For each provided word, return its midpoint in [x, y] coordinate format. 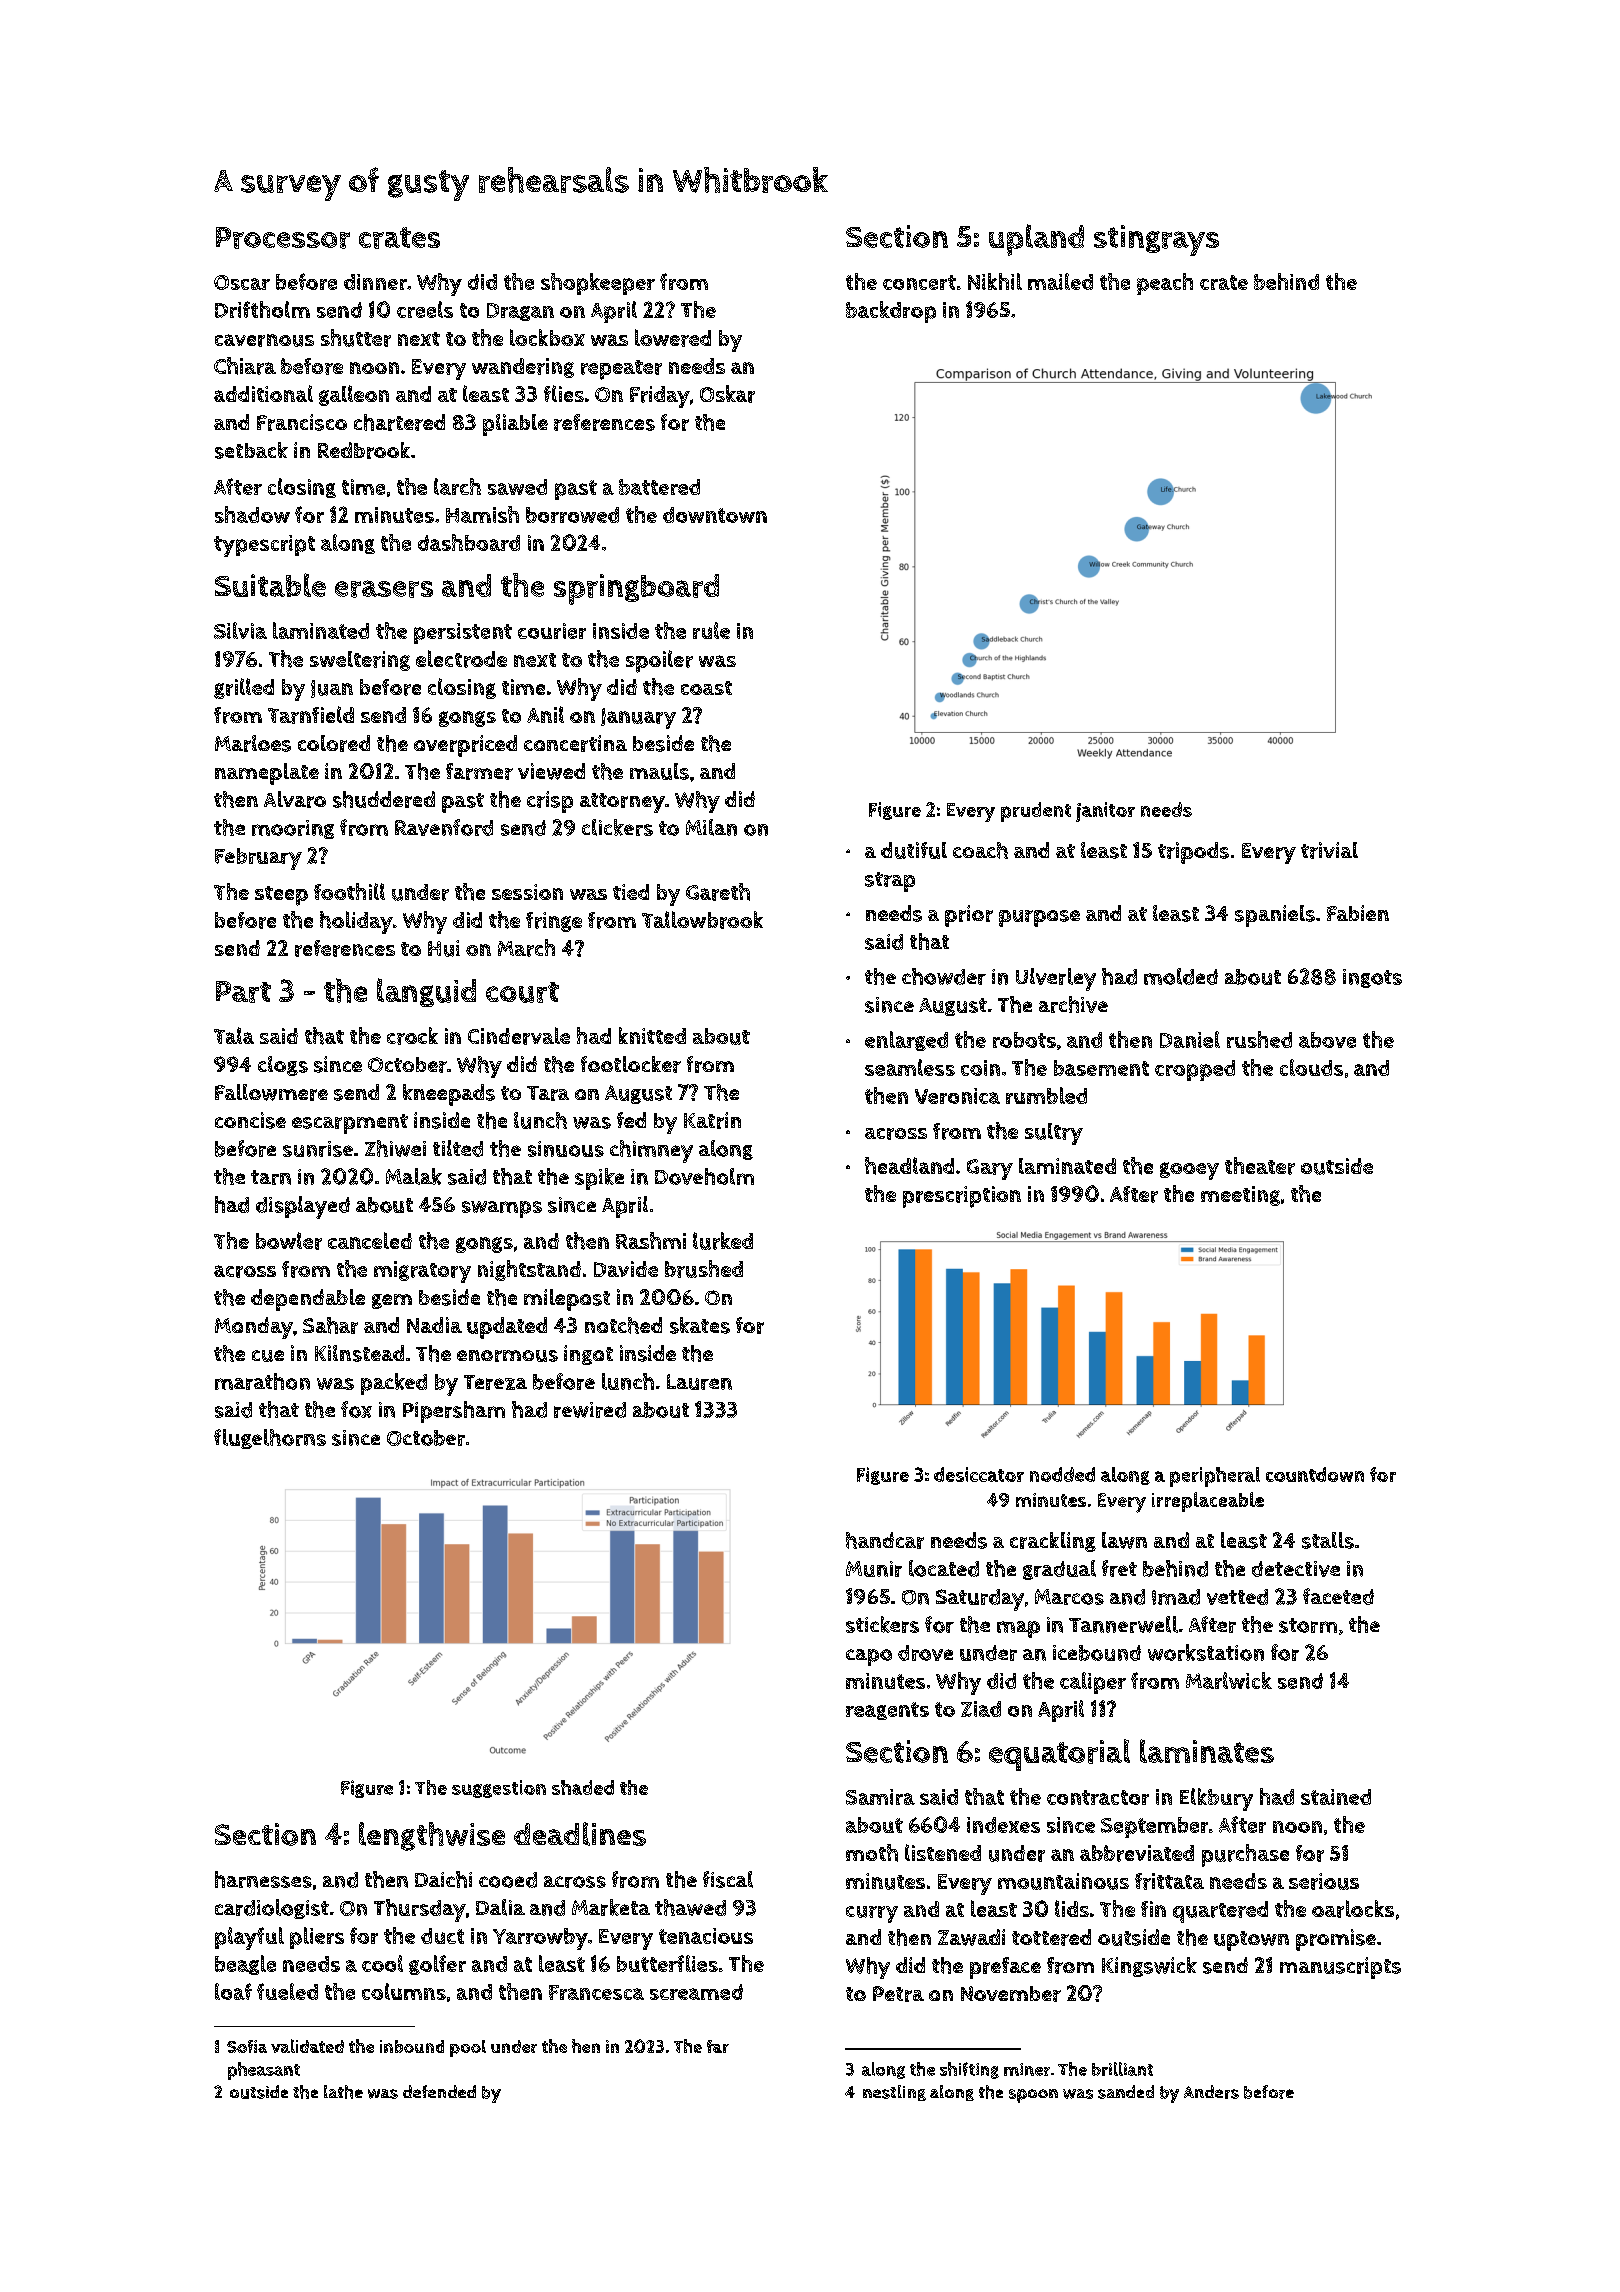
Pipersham [454, 1412]
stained [1336, 1797]
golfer [437, 1965]
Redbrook [364, 450]
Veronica [957, 1096]
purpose [1039, 918]
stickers [882, 1624]
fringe [554, 922]
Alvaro [295, 799]
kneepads [449, 1095]
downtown [715, 515]
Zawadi [971, 1937]
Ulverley [1056, 979]
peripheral [1215, 1477]
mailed [1060, 281]
